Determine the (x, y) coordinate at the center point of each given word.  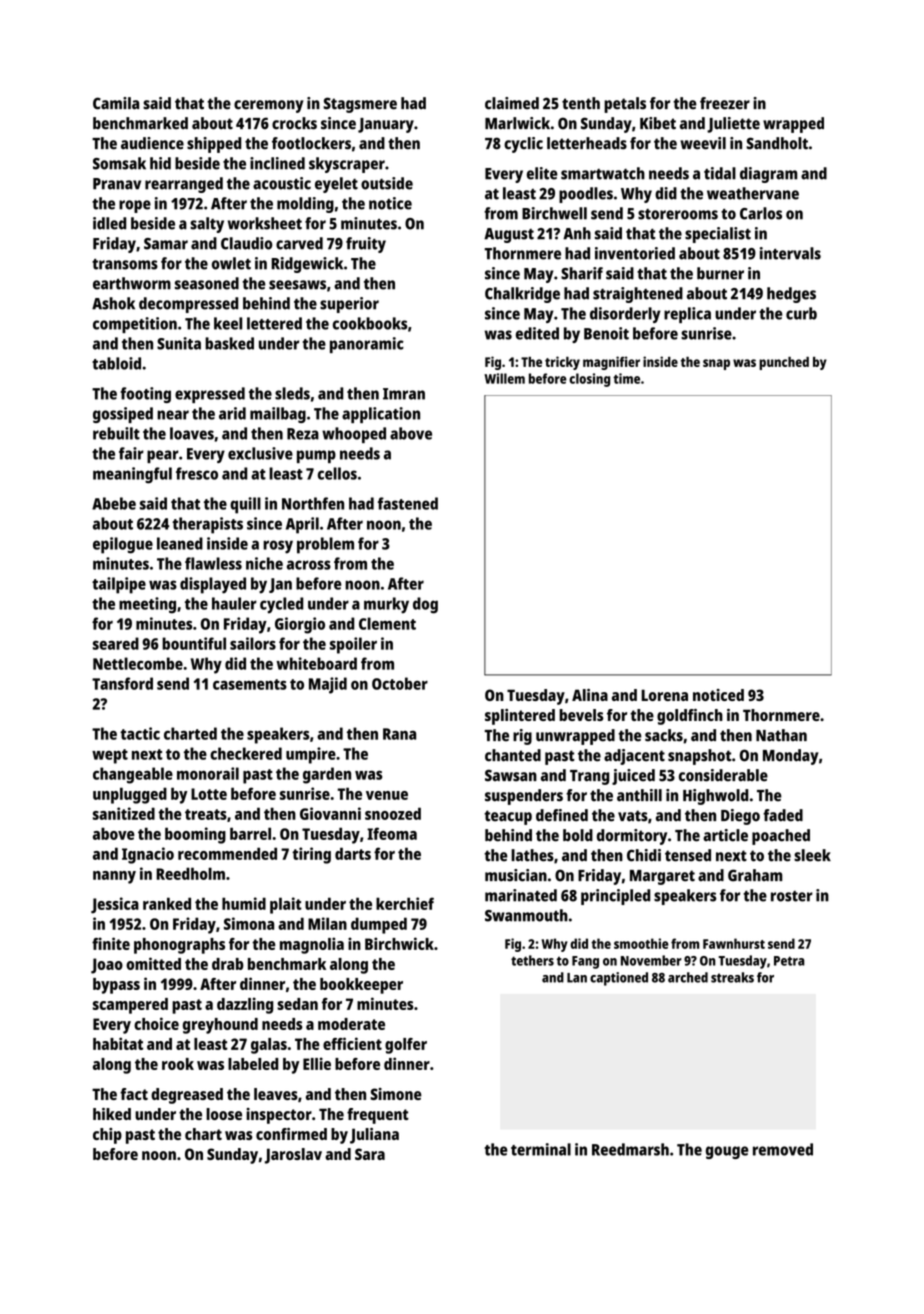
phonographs (179, 946)
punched (784, 363)
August (509, 235)
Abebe (114, 503)
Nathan (781, 735)
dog (425, 605)
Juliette (733, 125)
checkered (246, 753)
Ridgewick (307, 265)
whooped (354, 435)
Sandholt (777, 143)
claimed (512, 103)
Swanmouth (526, 915)
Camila (116, 103)
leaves (276, 1094)
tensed (688, 855)
